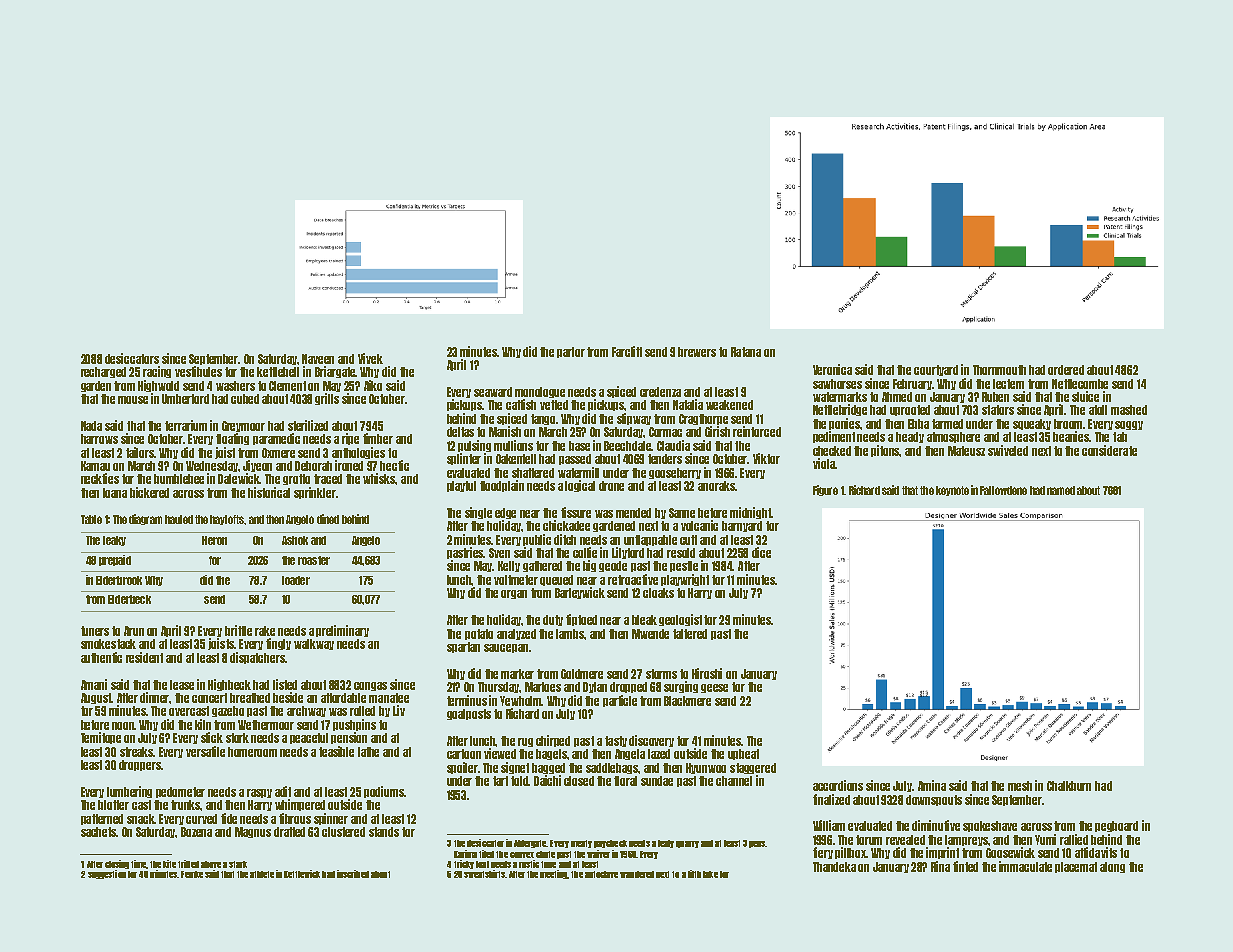 This screenshot has width=1233, height=952. What do you see at coordinates (687, 701) in the screenshot?
I see `Blackmere` at bounding box center [687, 701].
